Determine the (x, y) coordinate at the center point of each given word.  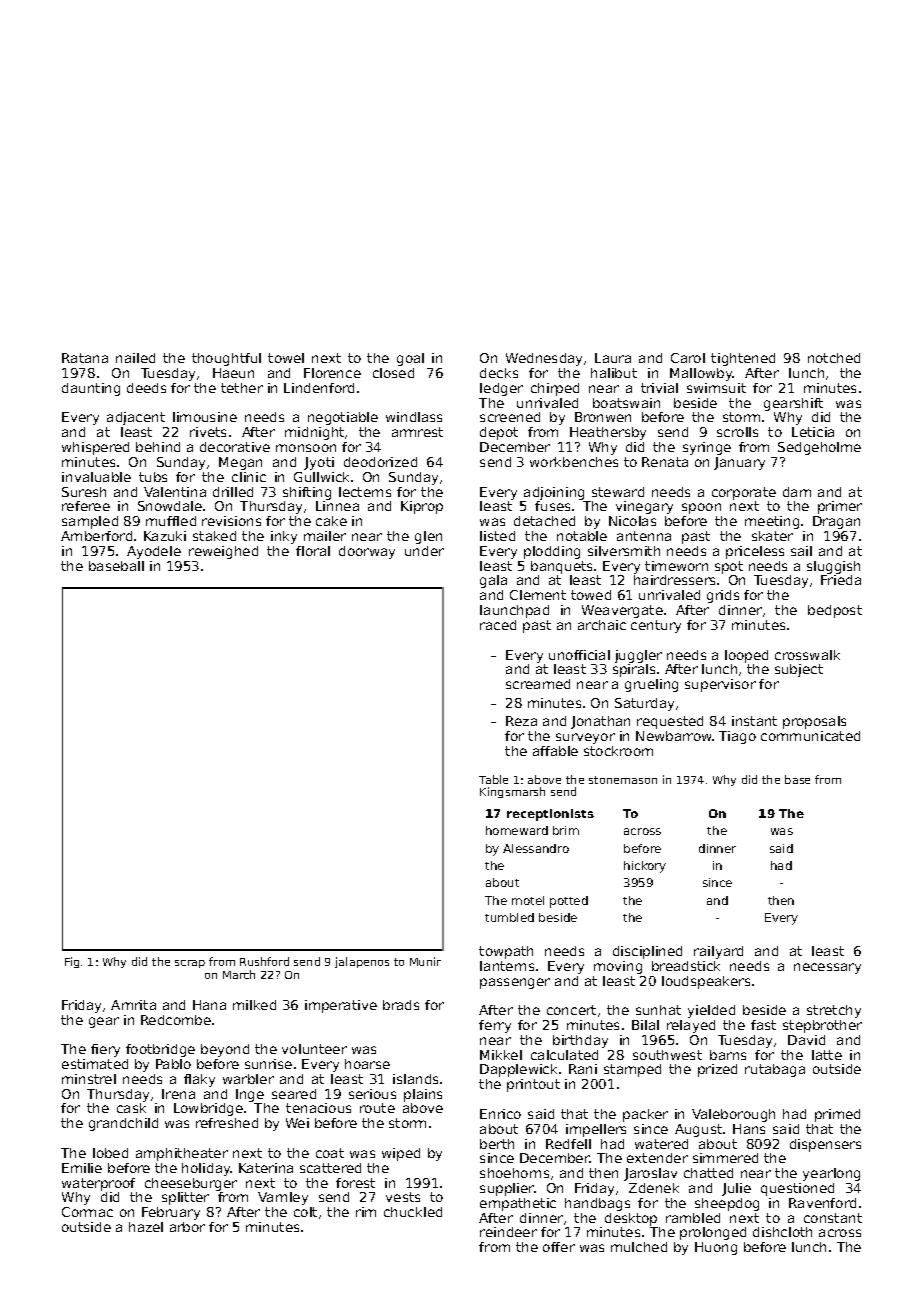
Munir (425, 961)
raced (498, 625)
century (656, 626)
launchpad (514, 611)
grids (723, 596)
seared (294, 1094)
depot (499, 433)
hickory (645, 867)
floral (313, 551)
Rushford (264, 961)
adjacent (136, 418)
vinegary (644, 507)
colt (305, 1212)
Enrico (500, 1114)
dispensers (825, 1145)
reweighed (223, 552)
